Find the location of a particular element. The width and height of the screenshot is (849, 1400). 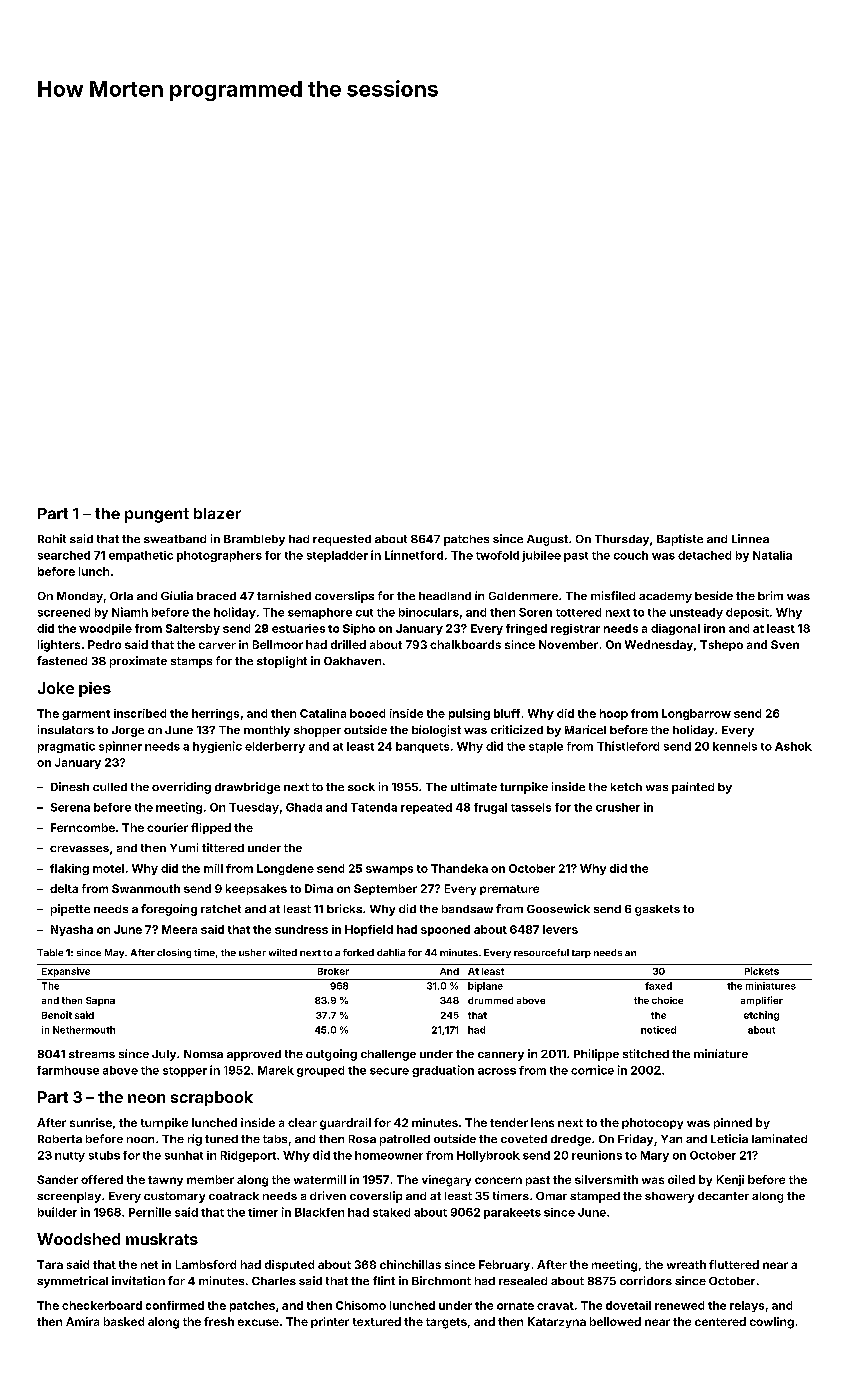

Baptiste is located at coordinates (680, 540).
